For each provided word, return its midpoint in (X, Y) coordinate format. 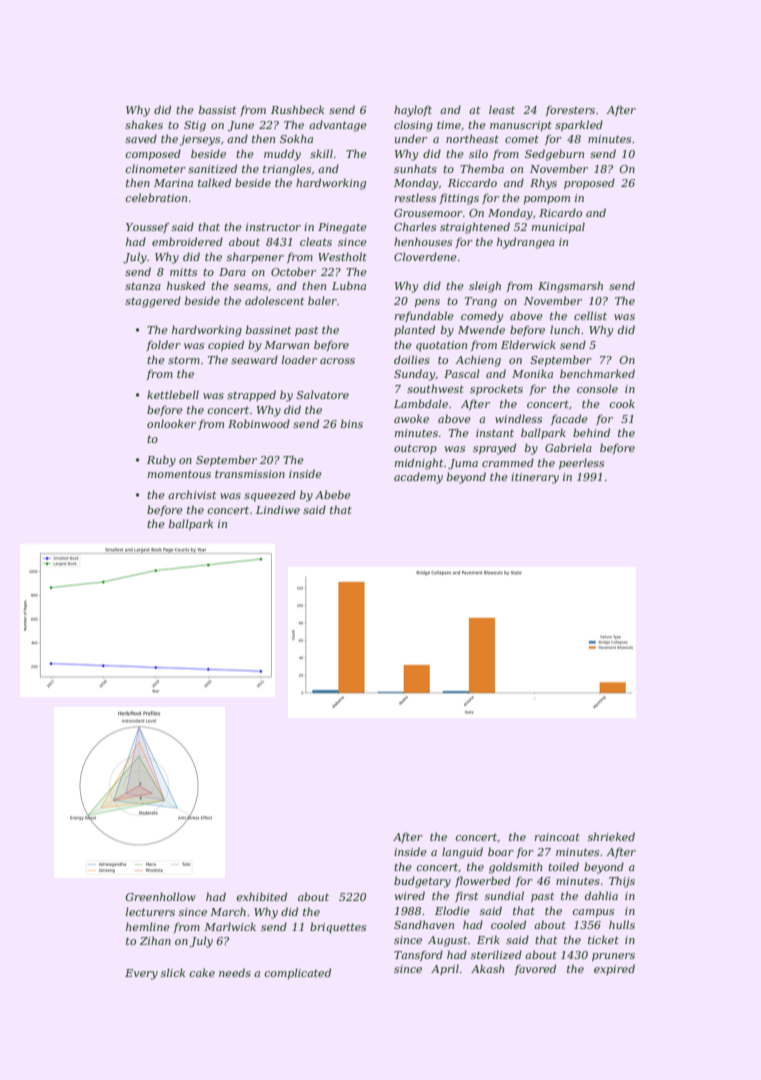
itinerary (535, 478)
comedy (482, 317)
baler (322, 300)
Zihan (155, 940)
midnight (419, 464)
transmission (250, 474)
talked (214, 182)
